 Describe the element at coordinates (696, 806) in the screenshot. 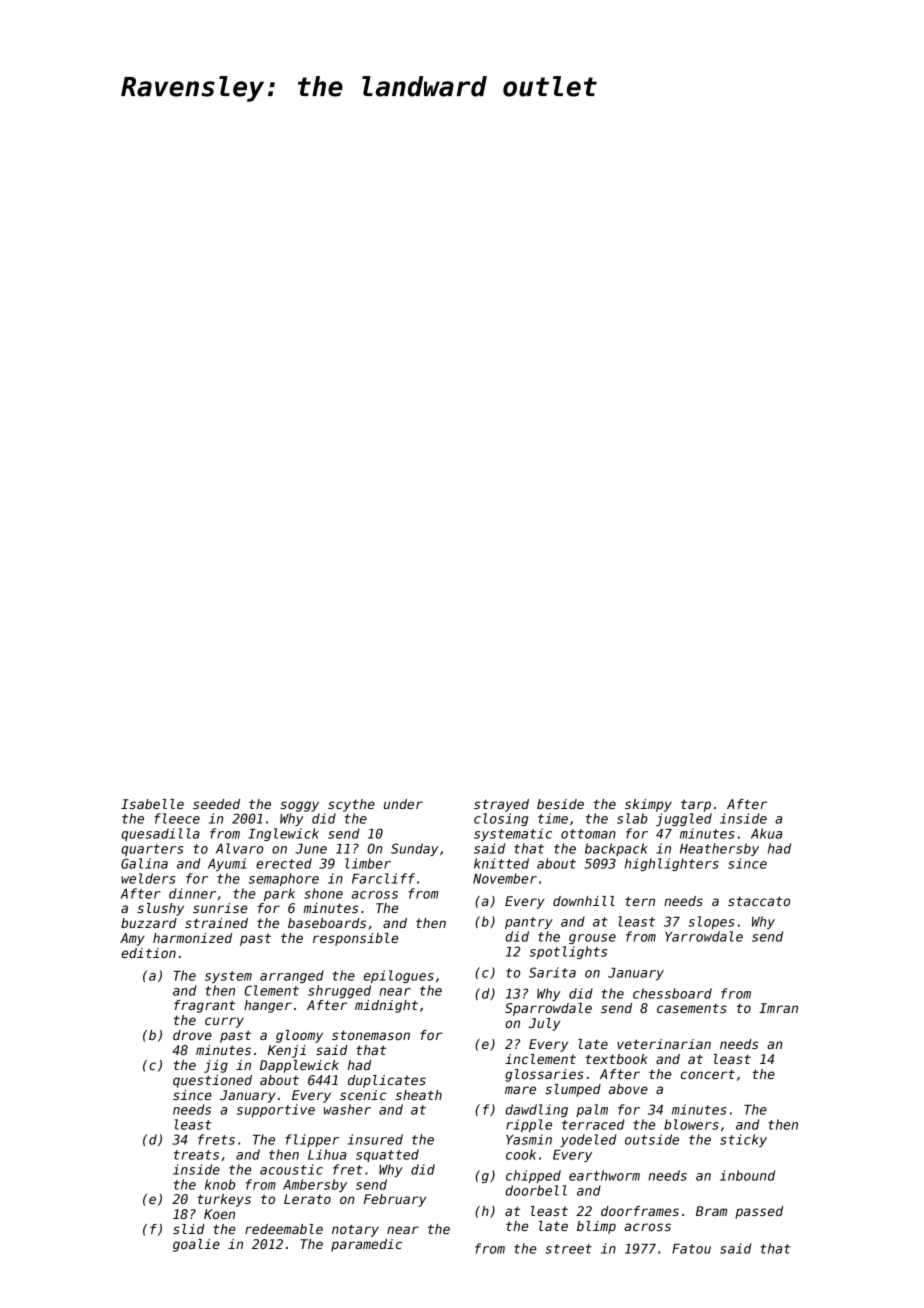

I see `tarp` at that location.
